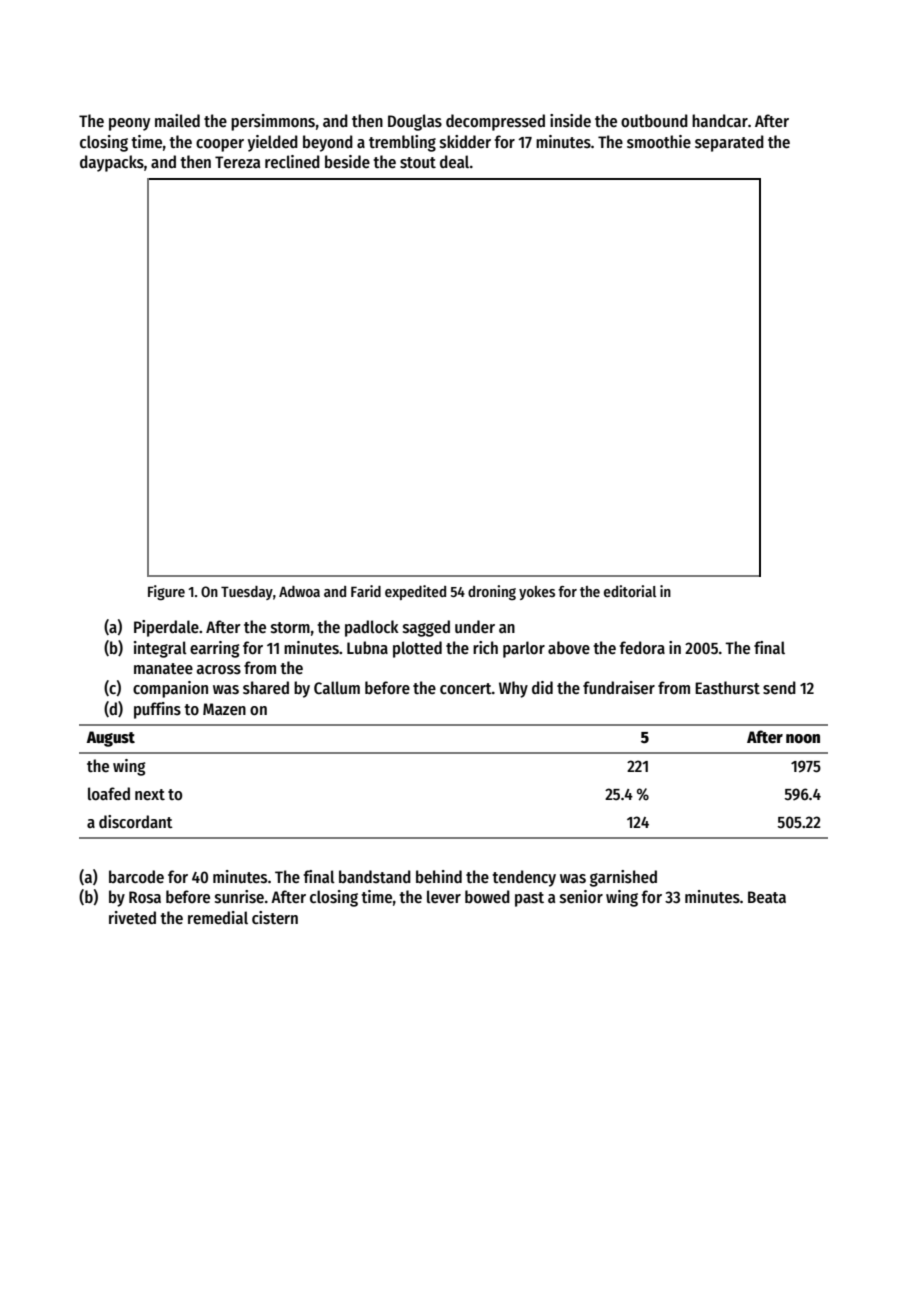 The width and height of the document is (908, 1316). What do you see at coordinates (415, 122) in the document?
I see `Douglas` at bounding box center [415, 122].
